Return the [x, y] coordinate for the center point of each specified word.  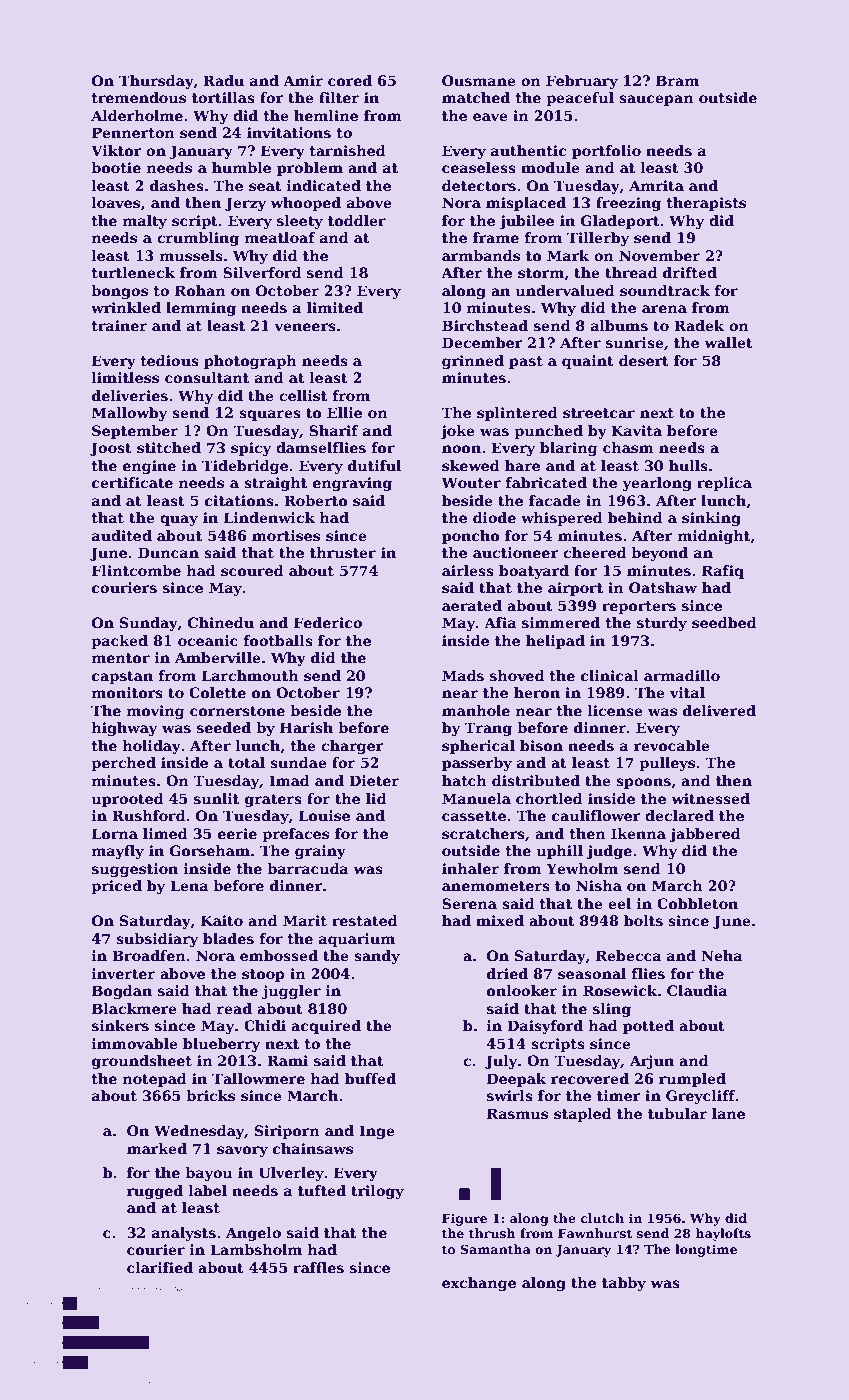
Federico [328, 622]
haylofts [723, 1234]
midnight [714, 537]
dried [507, 973]
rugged [155, 1192]
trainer [119, 325]
